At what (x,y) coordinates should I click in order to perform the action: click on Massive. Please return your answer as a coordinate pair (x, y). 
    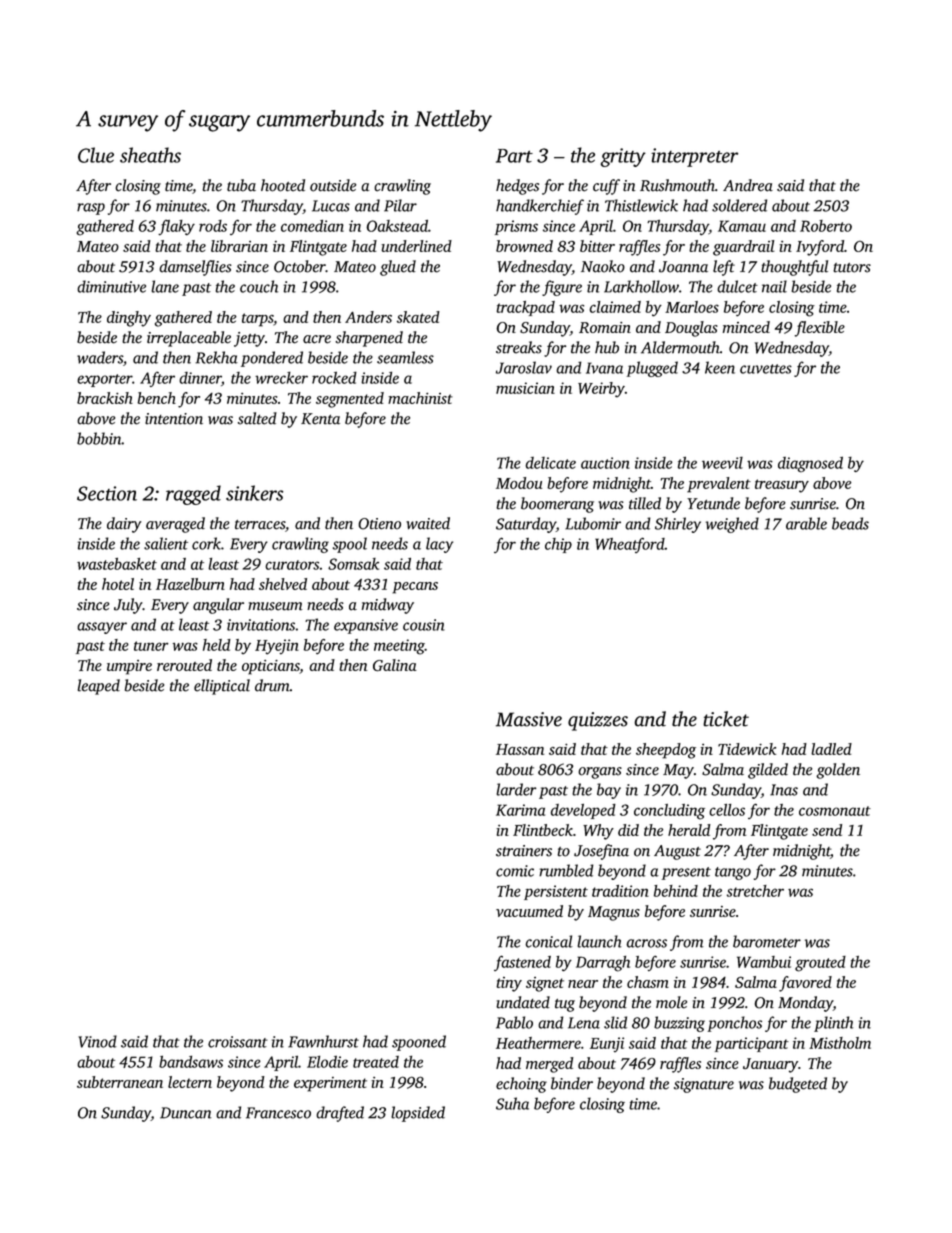
    Looking at the image, I should click on (529, 719).
